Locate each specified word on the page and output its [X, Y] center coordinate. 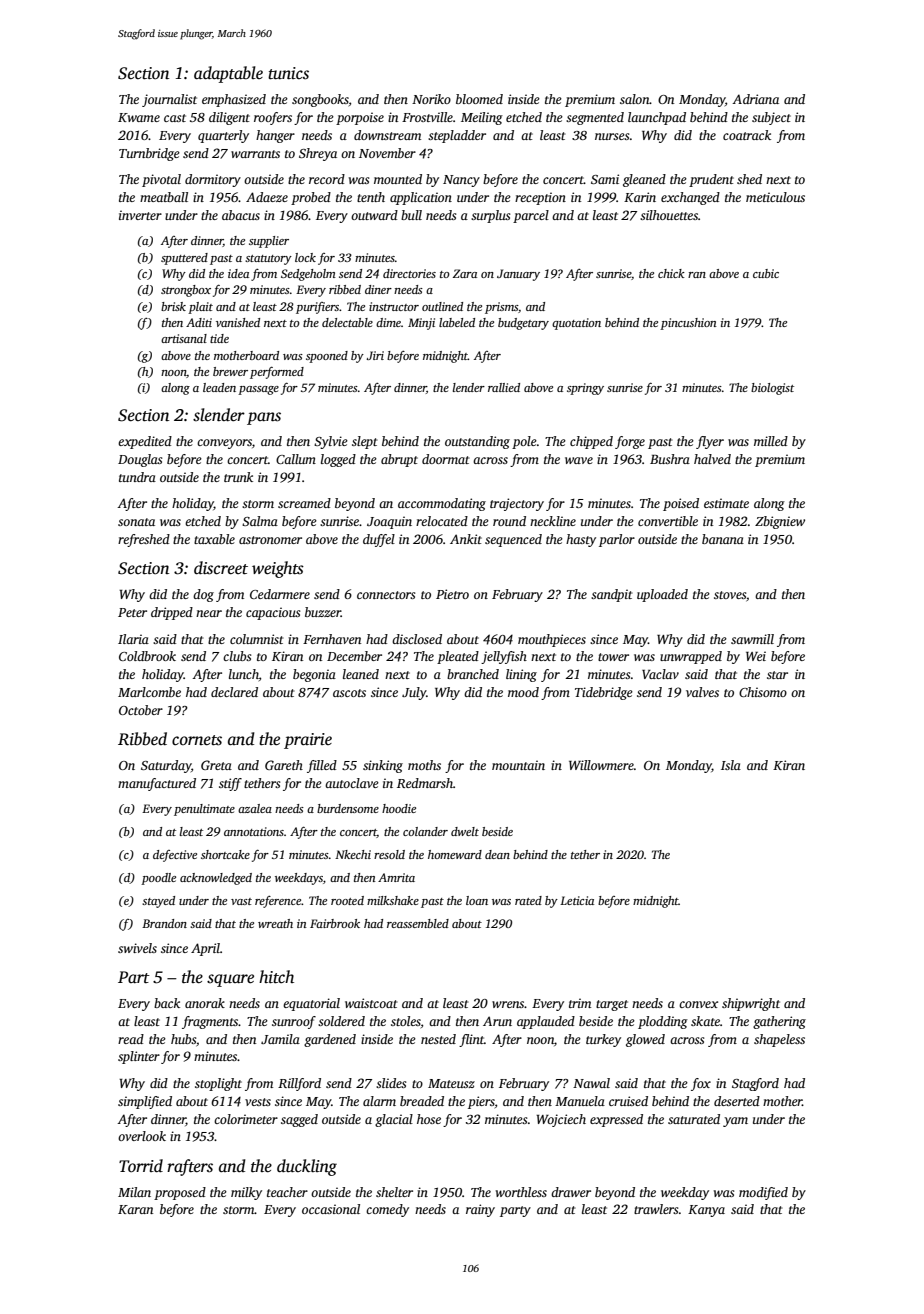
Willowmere [601, 765]
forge [630, 442]
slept [364, 442]
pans [264, 418]
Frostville [427, 117]
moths [424, 765]
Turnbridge [149, 154]
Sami [605, 179]
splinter [139, 1057]
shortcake [225, 854]
